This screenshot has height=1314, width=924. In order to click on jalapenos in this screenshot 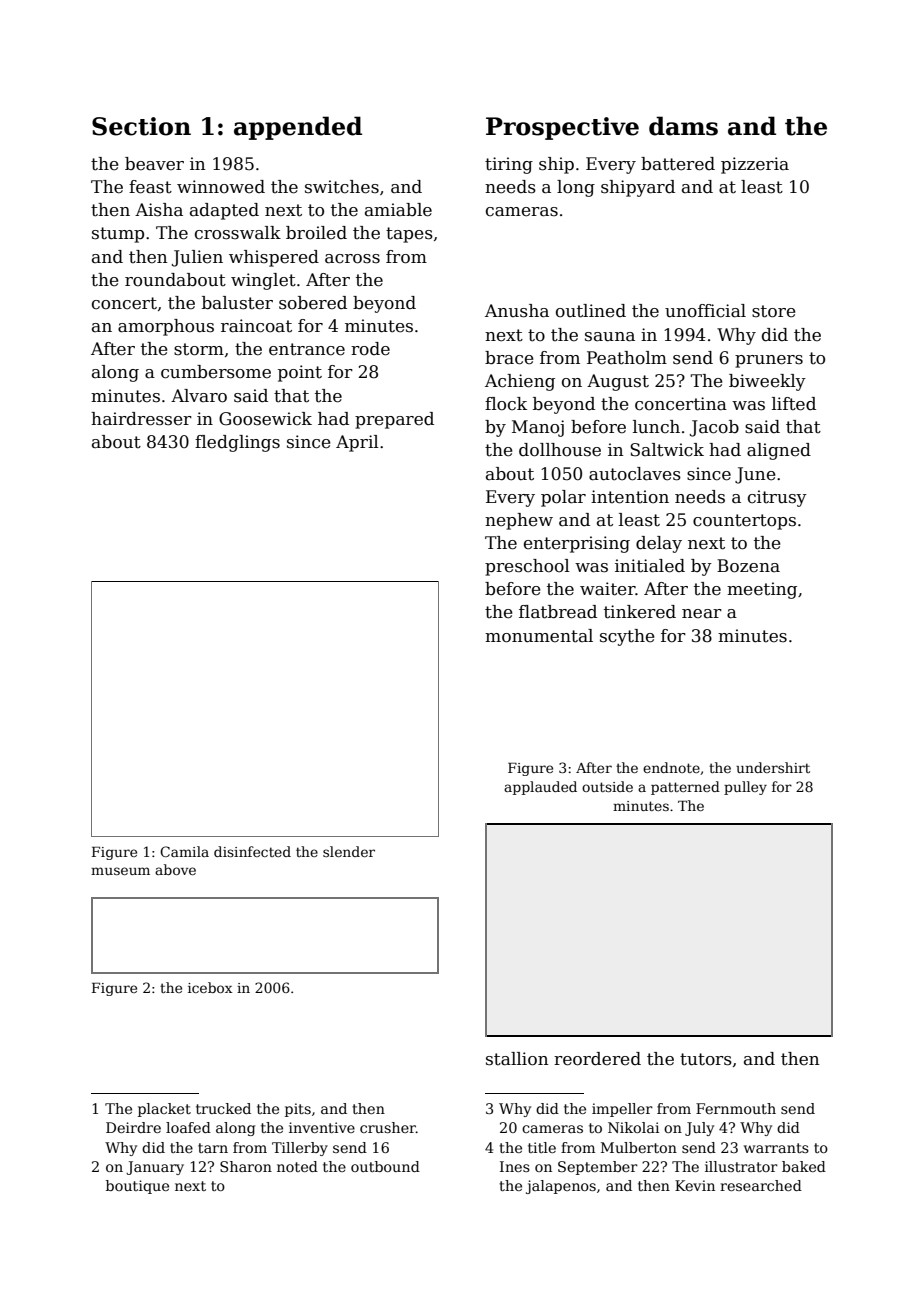, I will do `click(561, 1187)`.
